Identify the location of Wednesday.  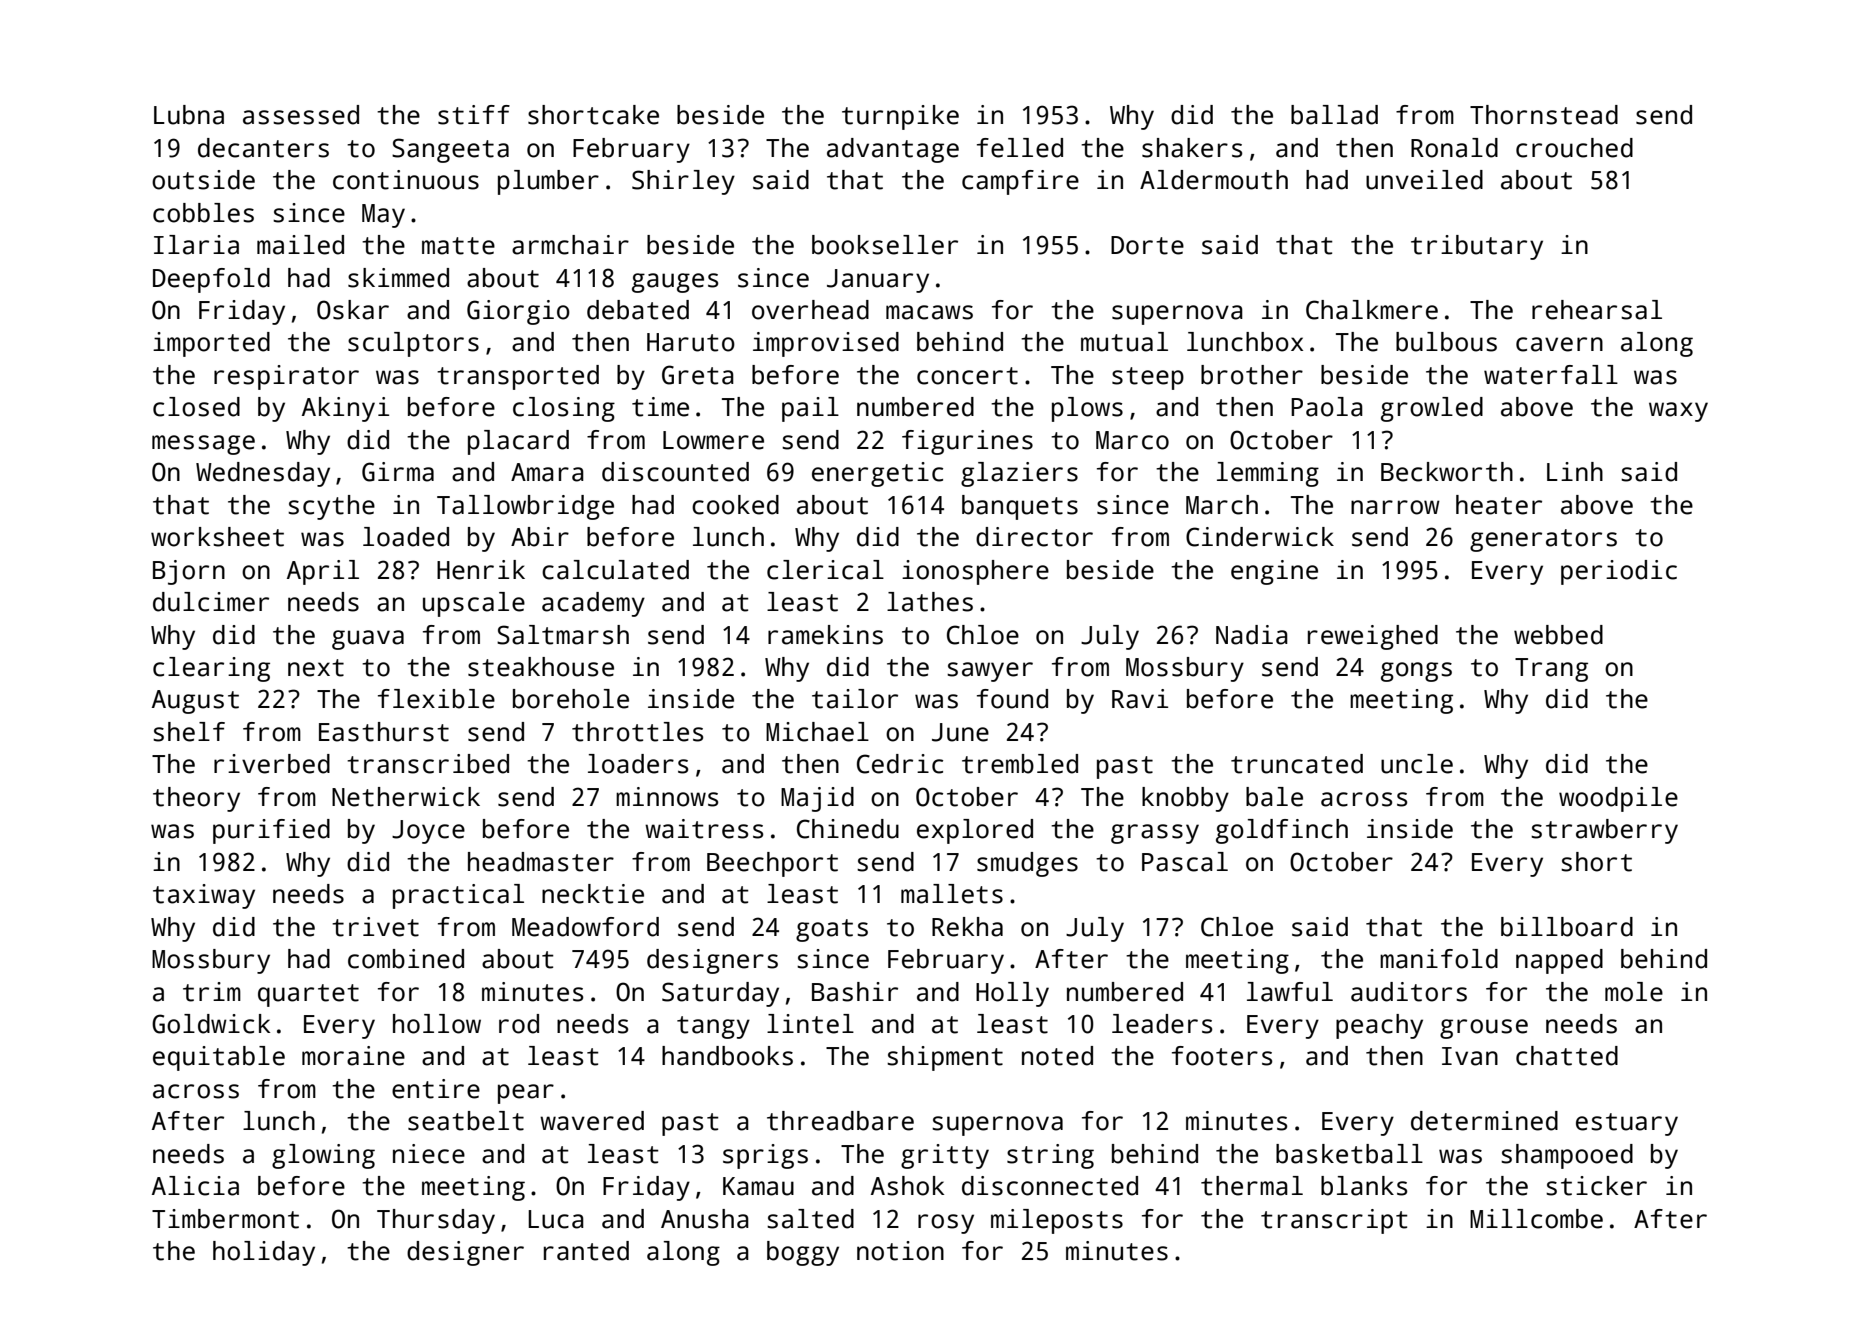
(263, 474).
